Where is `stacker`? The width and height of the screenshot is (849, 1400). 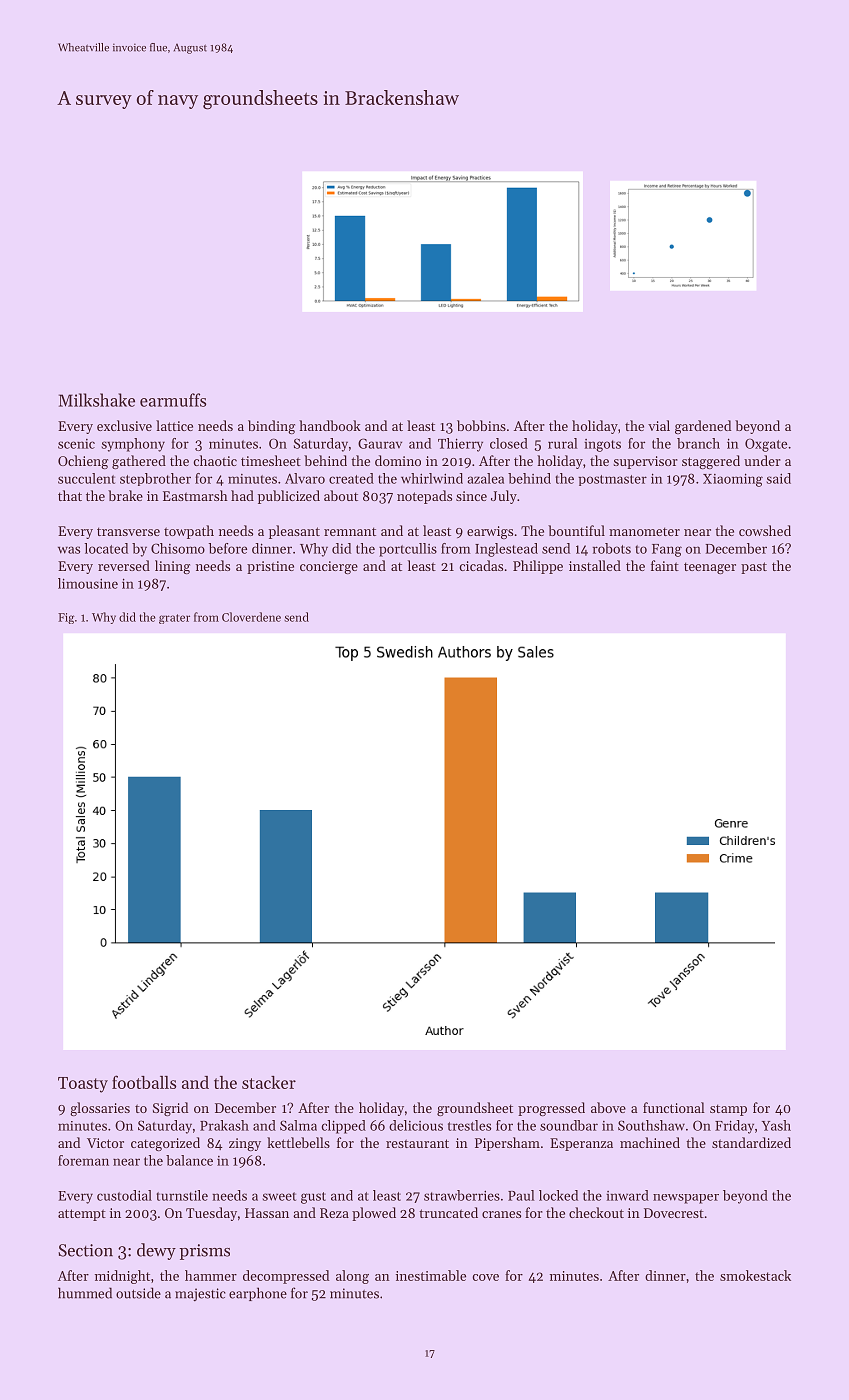 stacker is located at coordinates (269, 1082).
